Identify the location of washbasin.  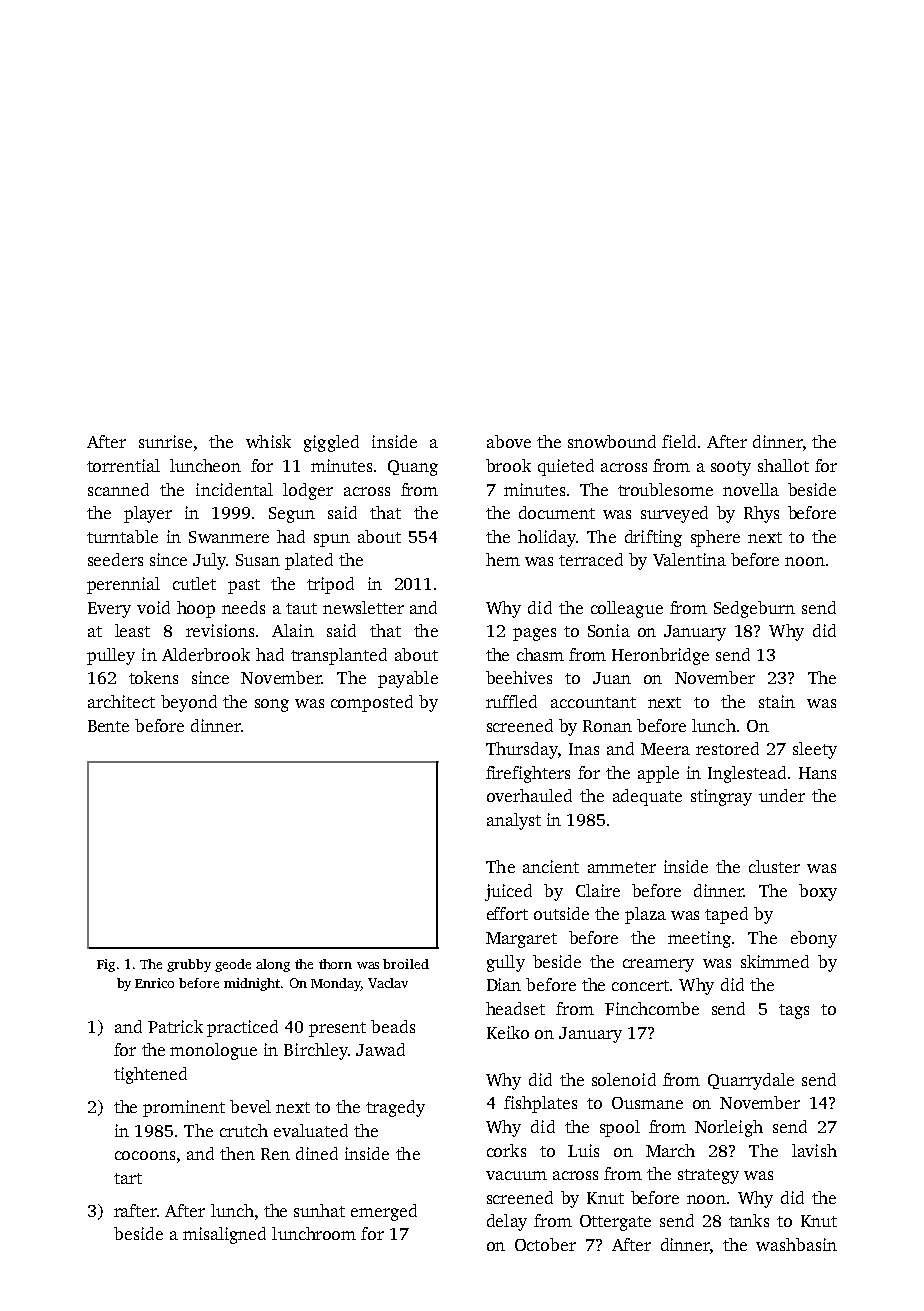
(796, 1244).
